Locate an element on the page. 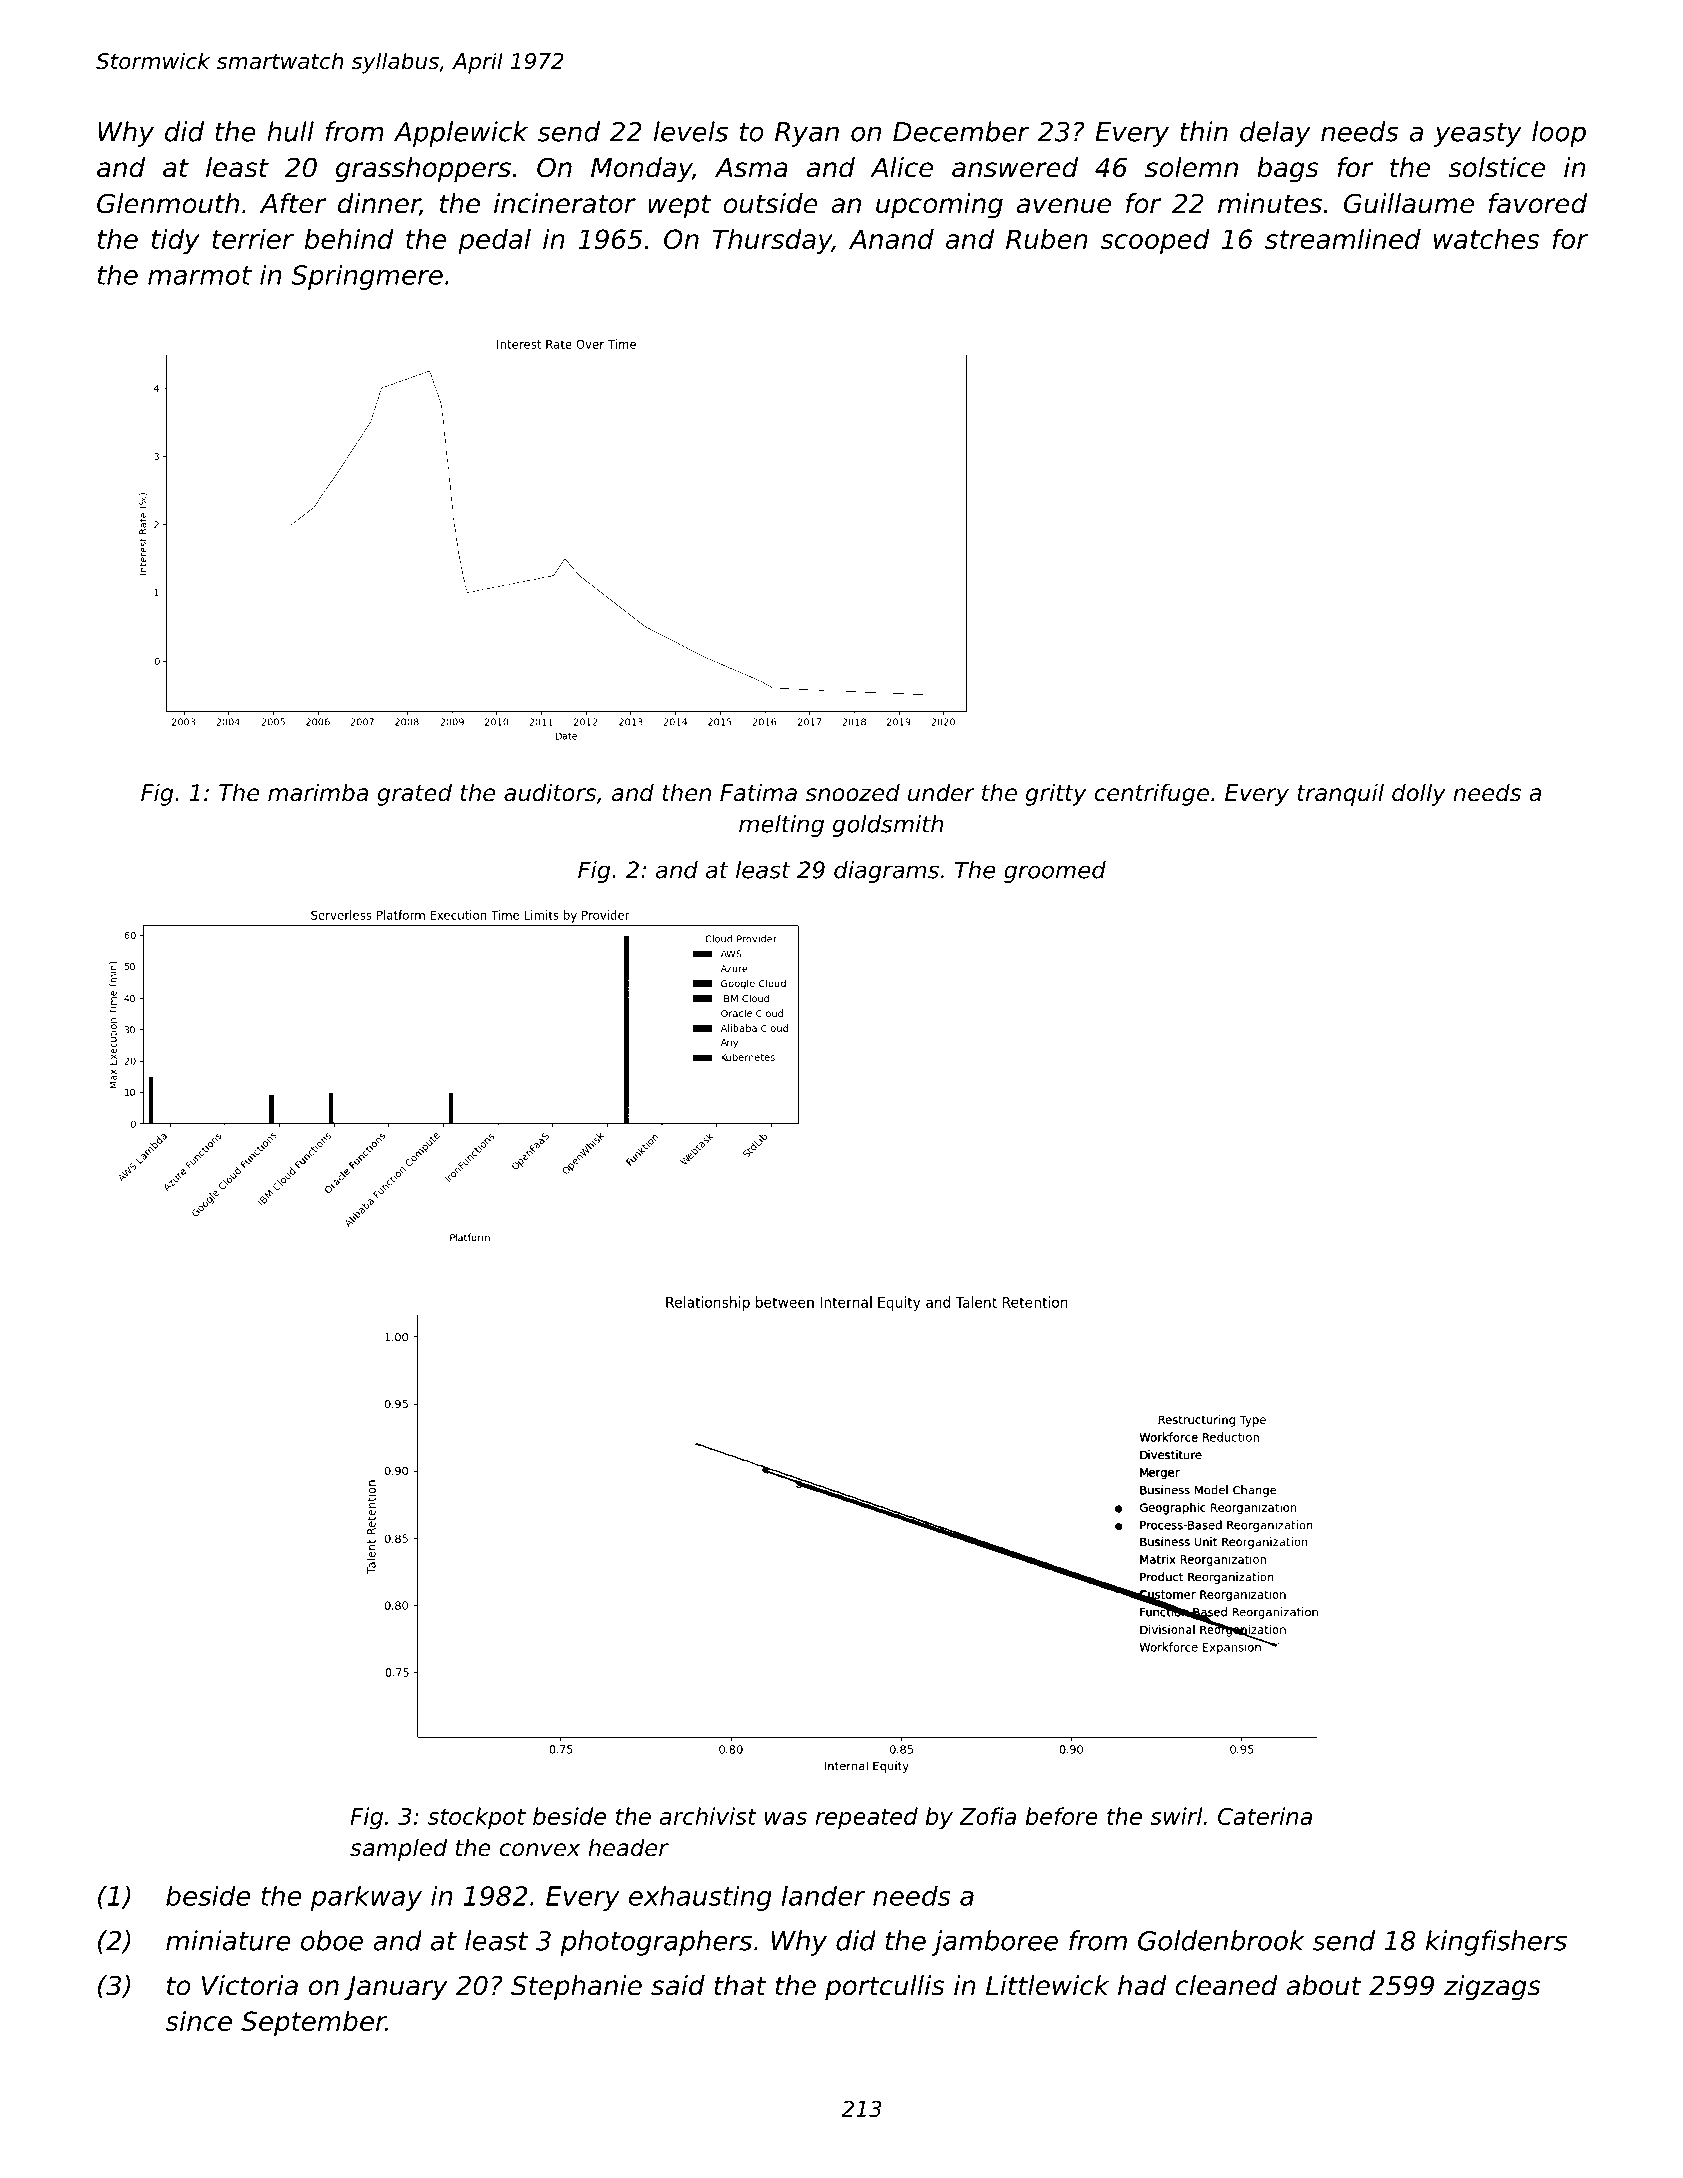 This document has height=2178, width=1683. marimba is located at coordinates (318, 792).
